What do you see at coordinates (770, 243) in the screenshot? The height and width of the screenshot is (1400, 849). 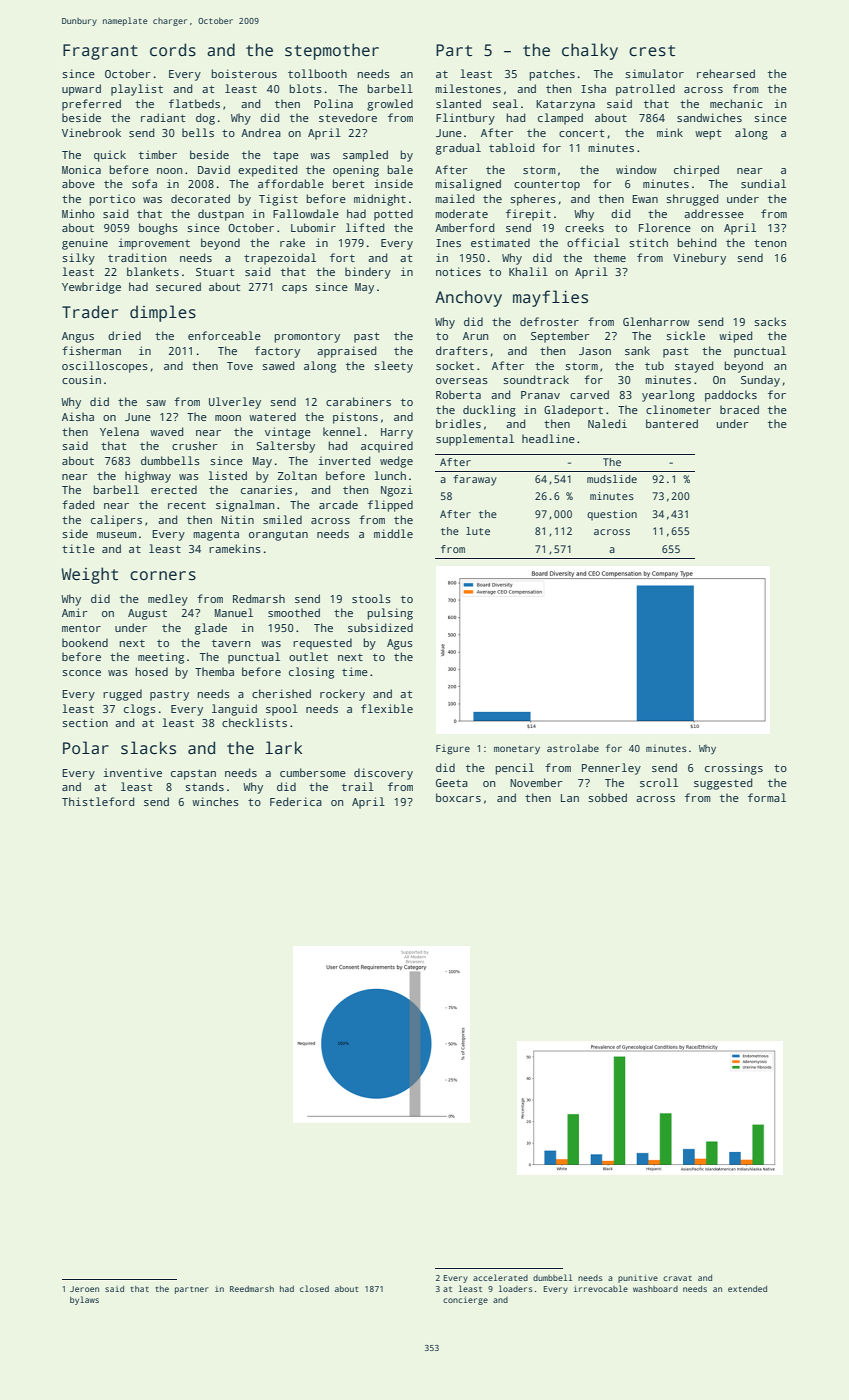 I see `tenon` at bounding box center [770, 243].
